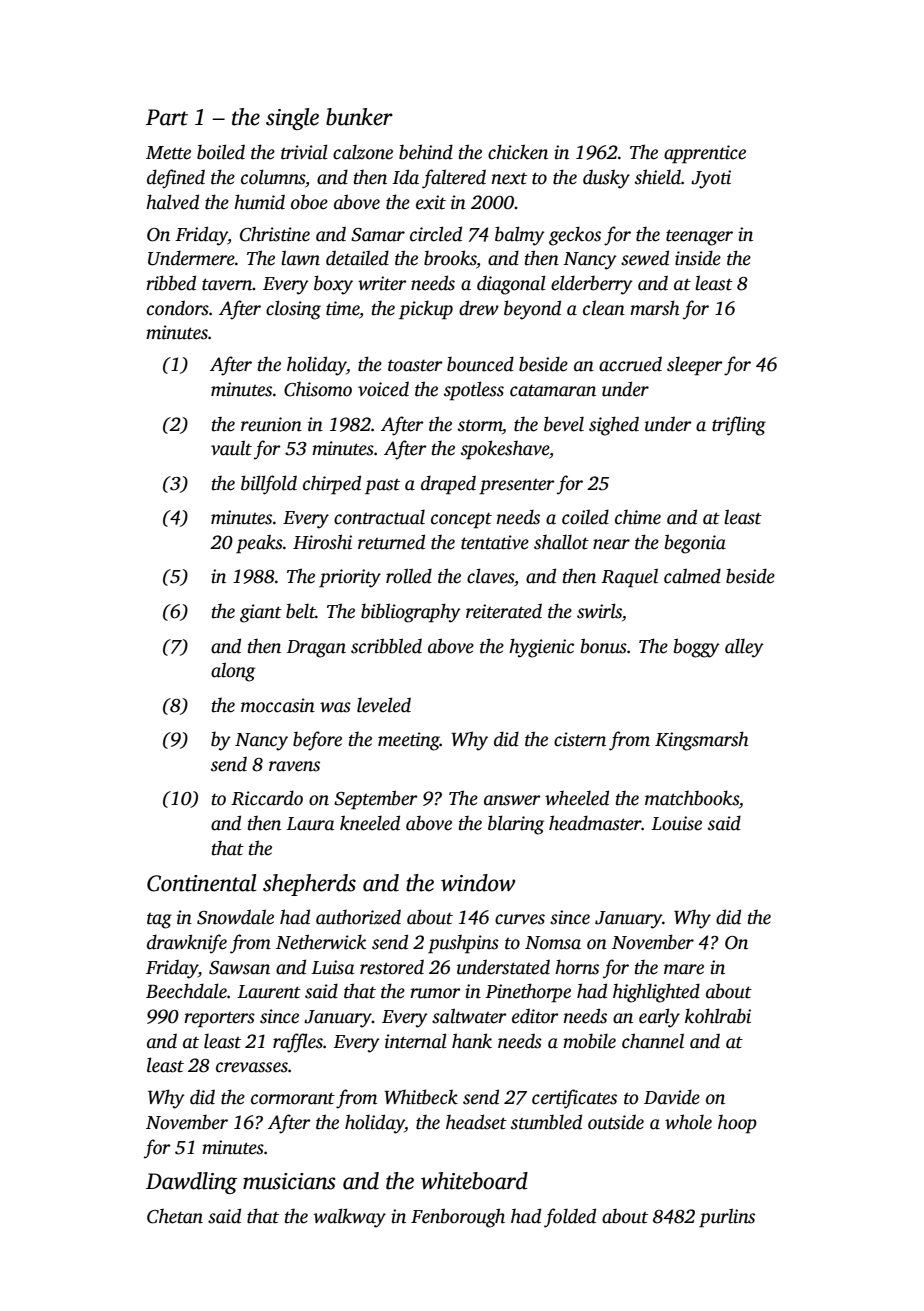 This screenshot has width=924, height=1311. What do you see at coordinates (409, 741) in the screenshot?
I see `meeting` at bounding box center [409, 741].
